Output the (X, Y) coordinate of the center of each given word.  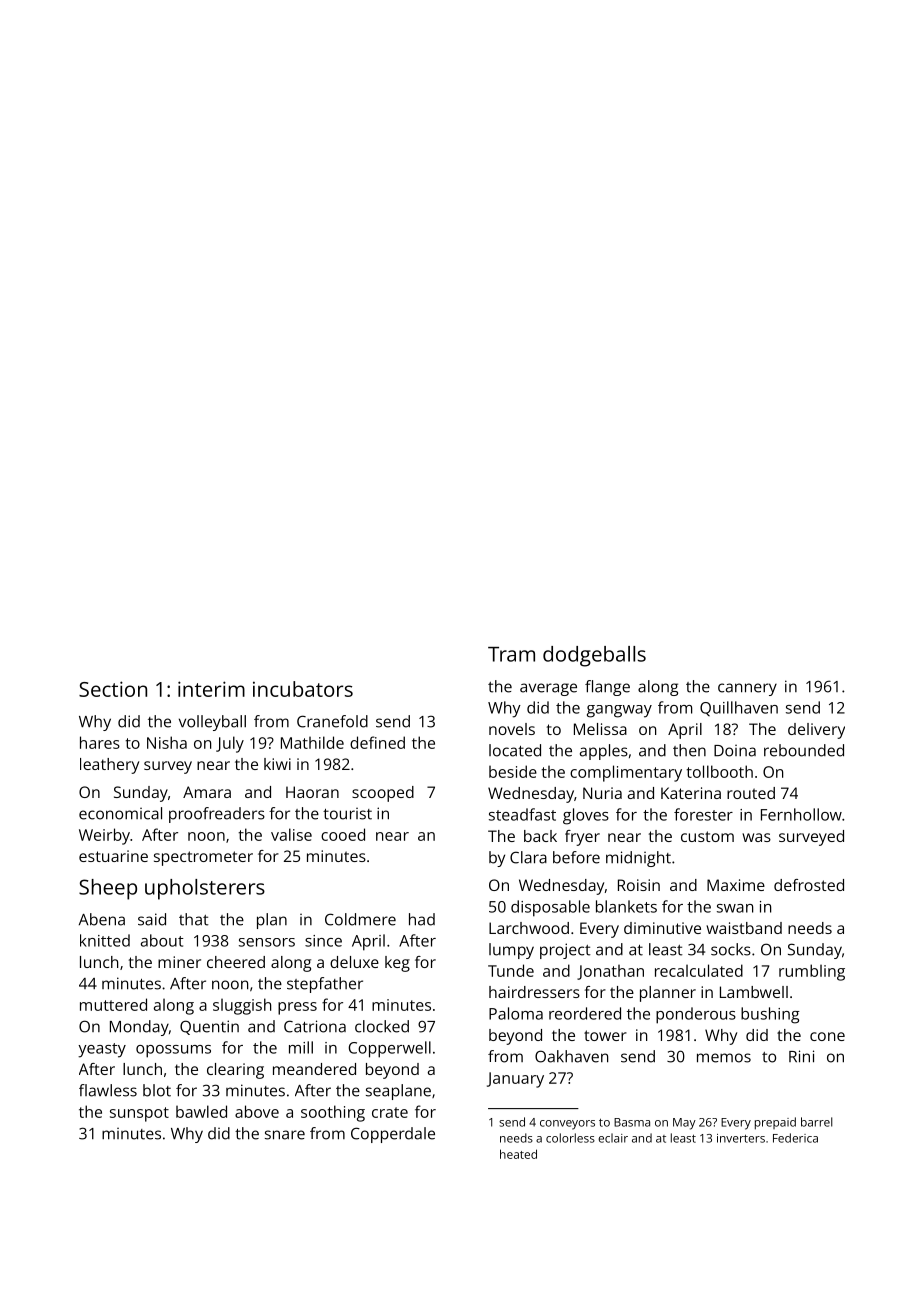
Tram (511, 654)
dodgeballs (594, 656)
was (756, 837)
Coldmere (360, 919)
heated (518, 1154)
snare (285, 1135)
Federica (795, 1138)
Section (113, 689)
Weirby (104, 836)
